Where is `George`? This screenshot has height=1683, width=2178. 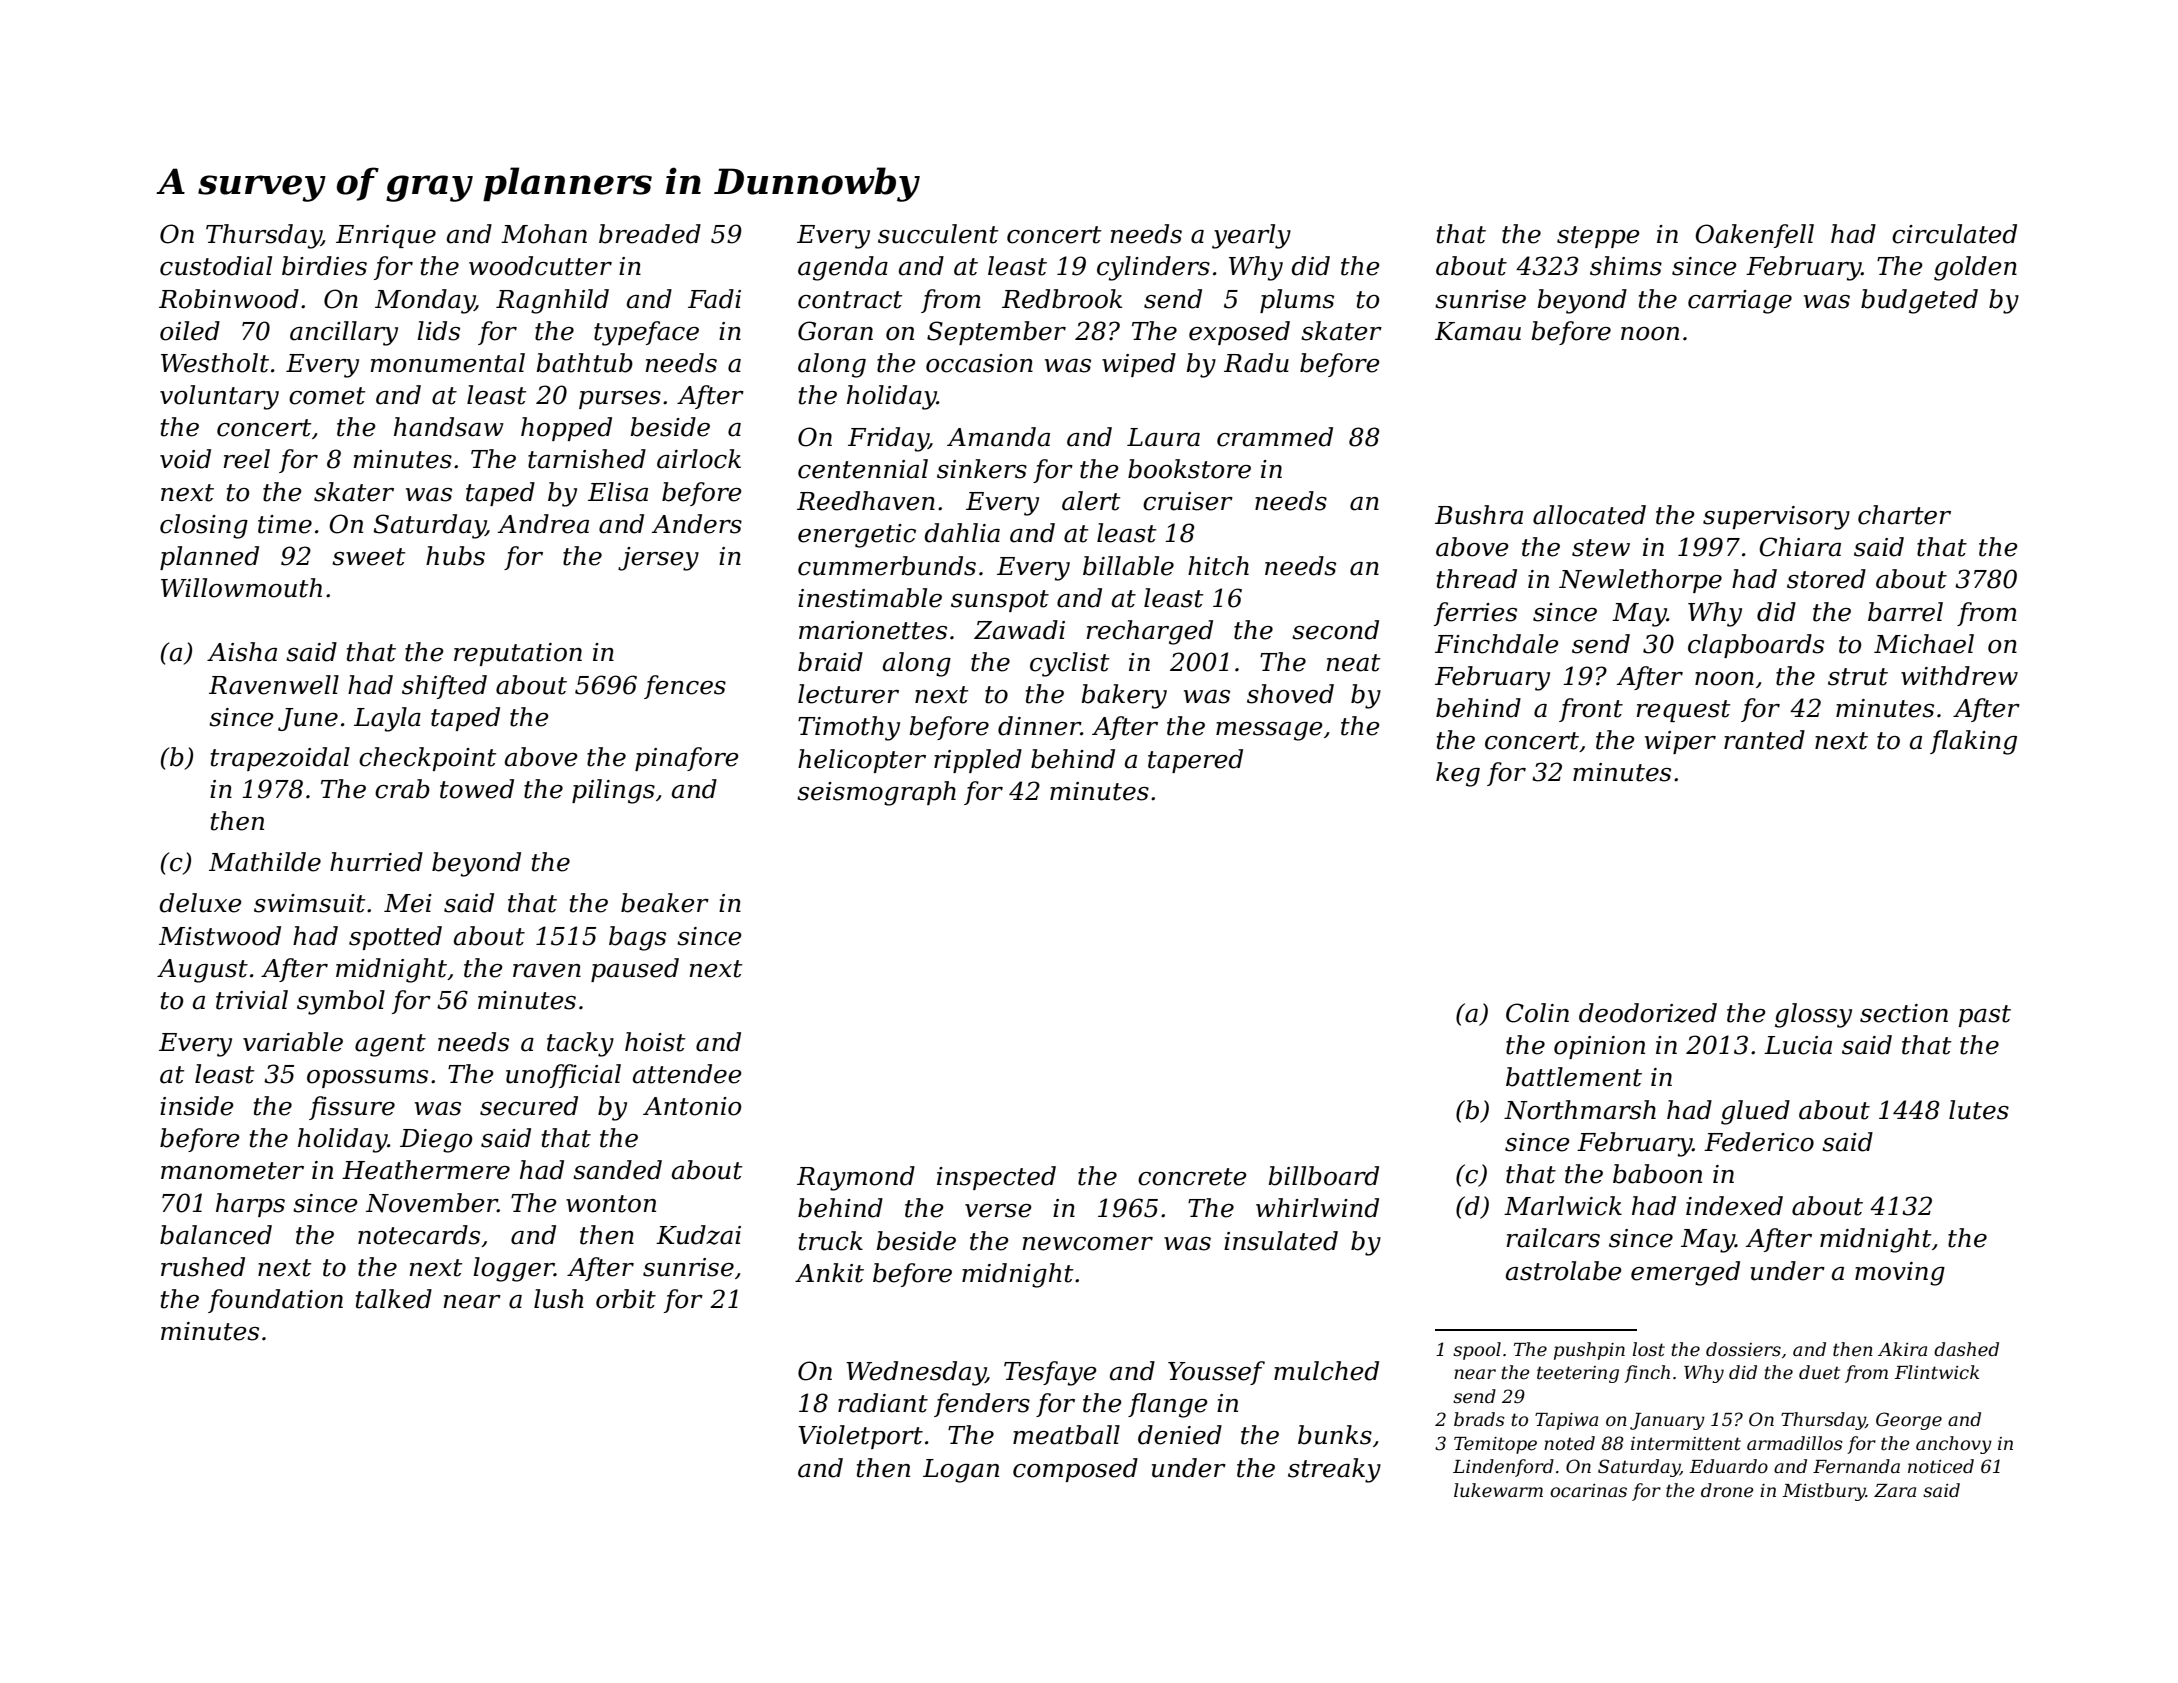 George is located at coordinates (1909, 1421).
